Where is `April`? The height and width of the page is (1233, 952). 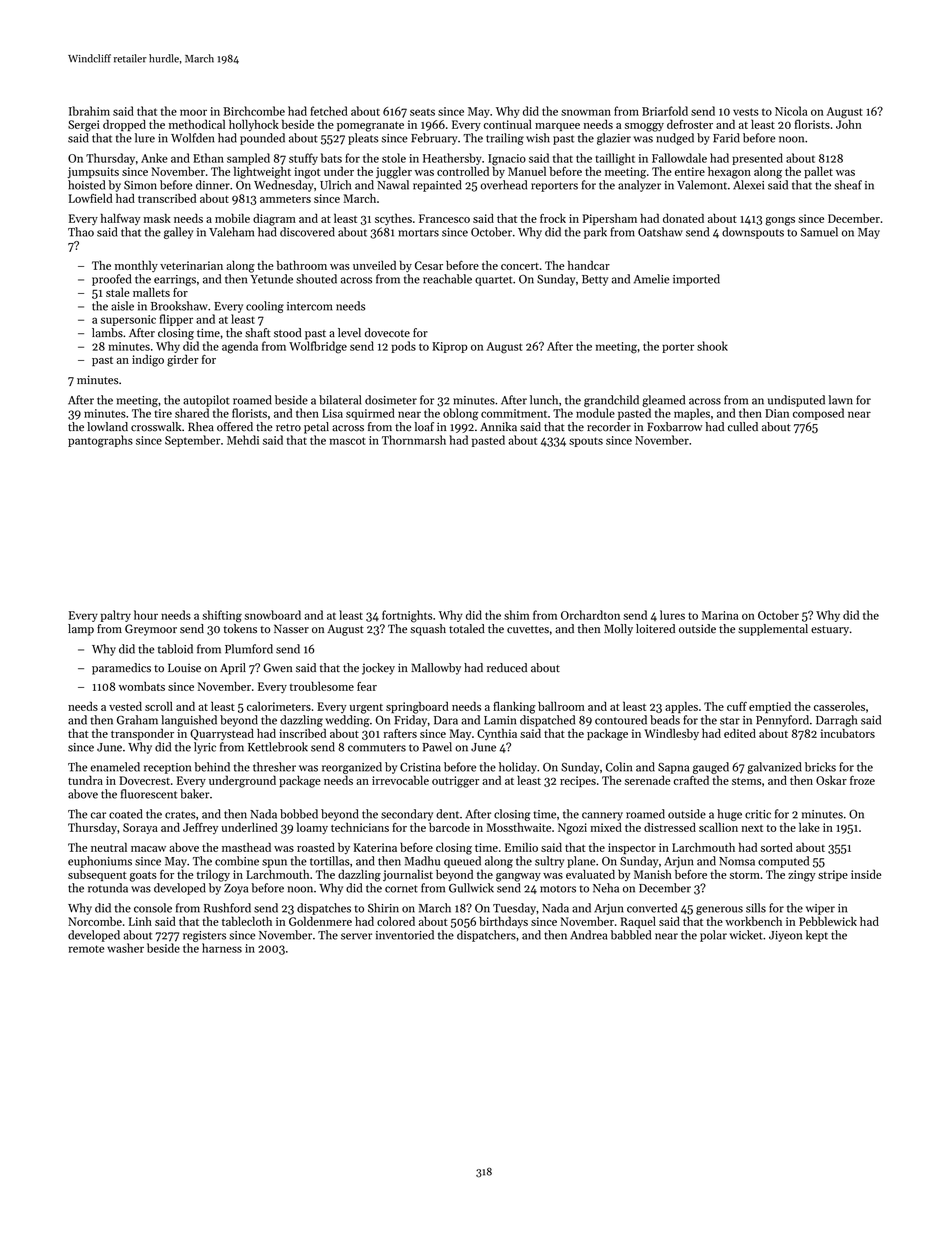
April is located at coordinates (233, 669).
